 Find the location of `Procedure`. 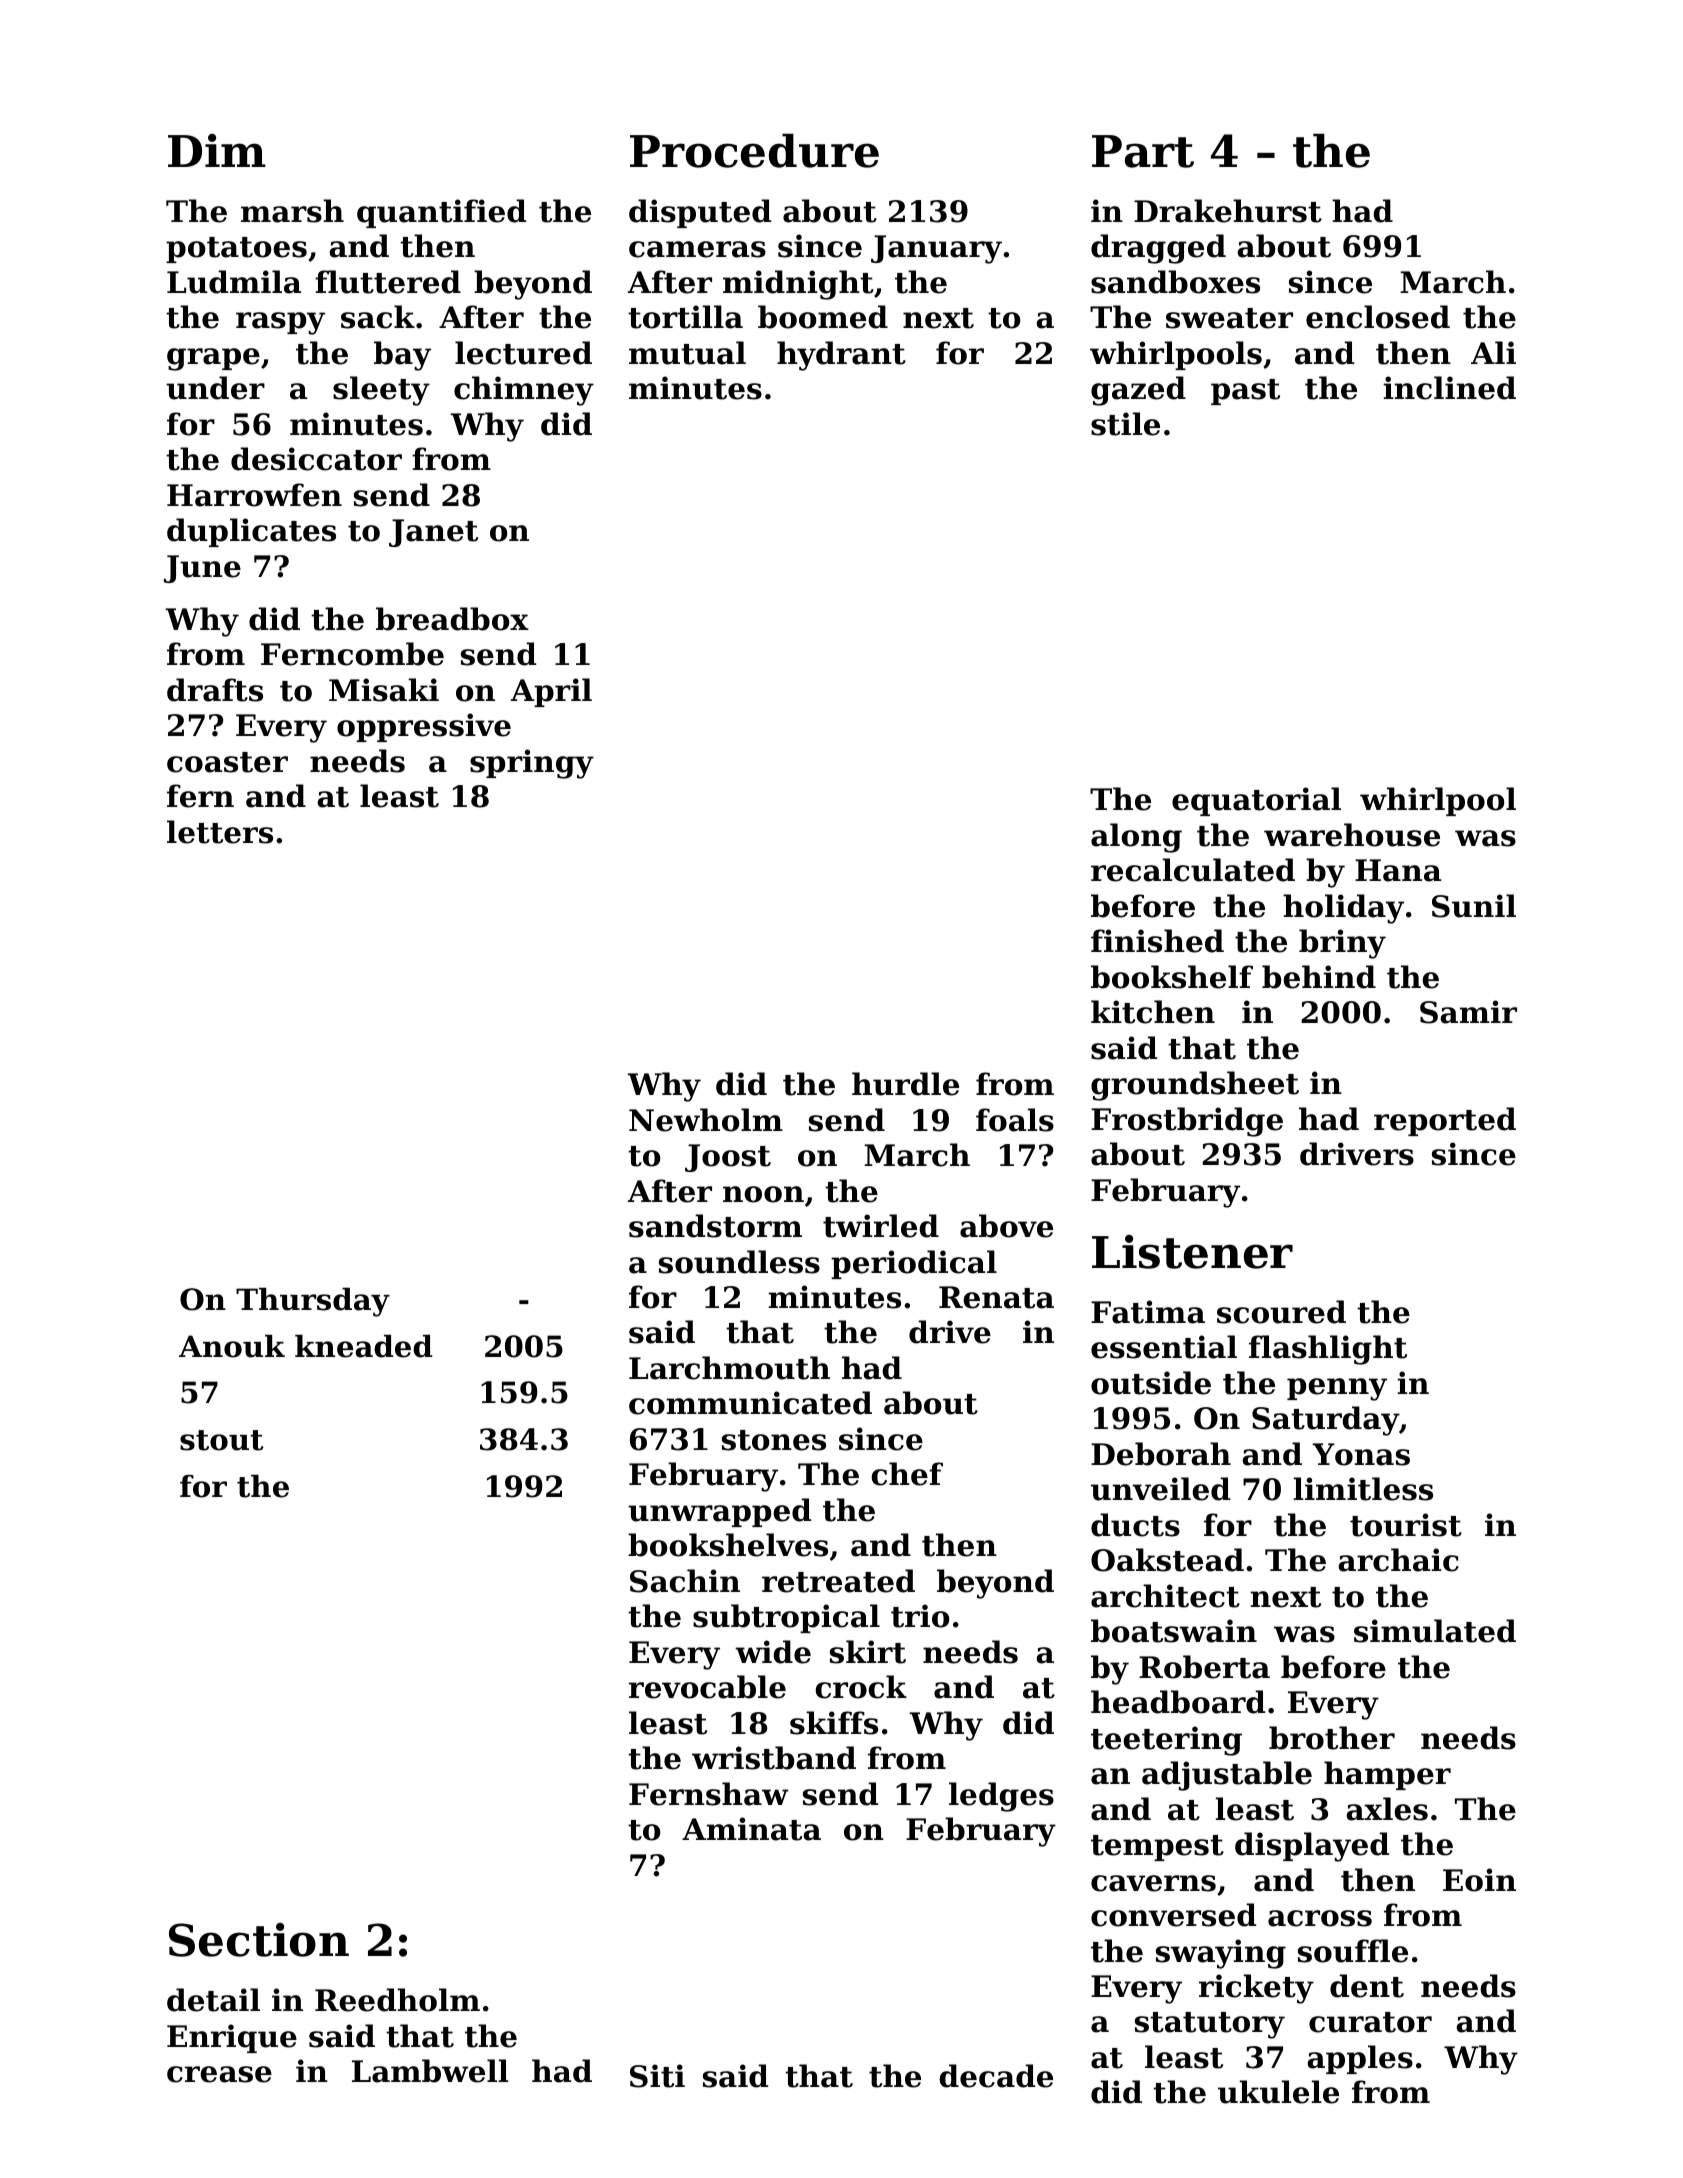

Procedure is located at coordinates (754, 150).
